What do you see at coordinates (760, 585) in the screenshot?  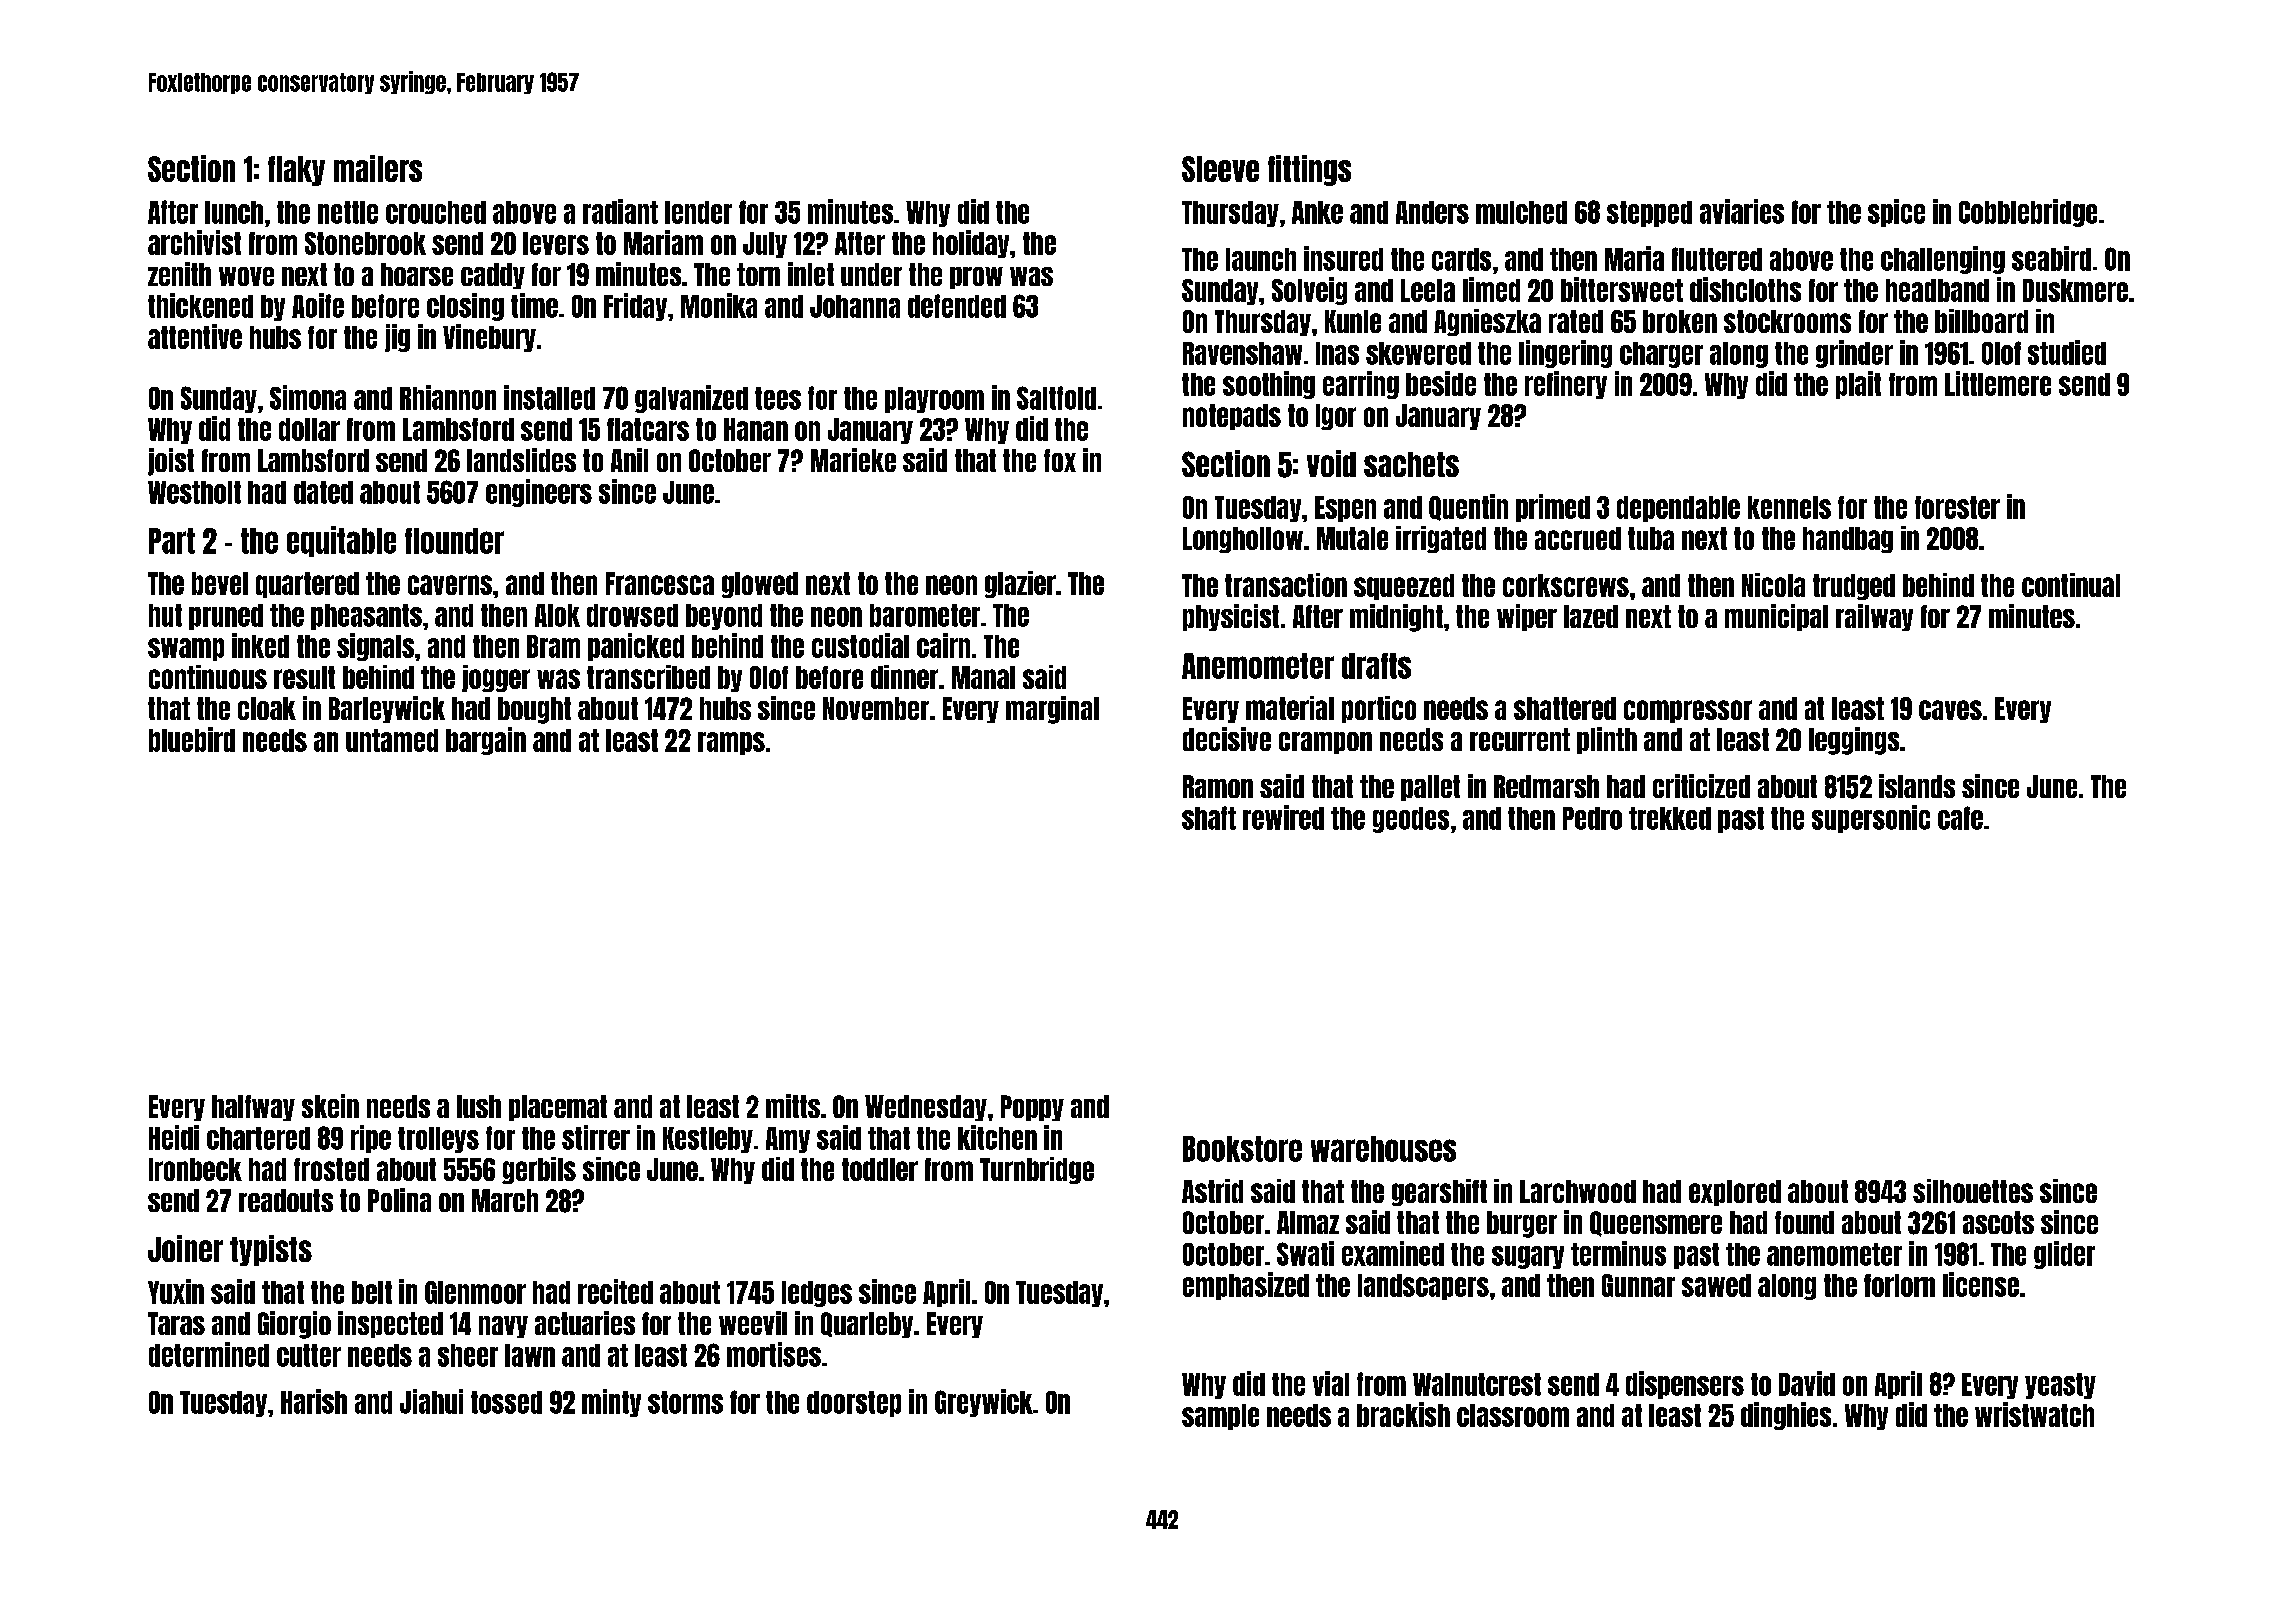 I see `glowed` at bounding box center [760, 585].
